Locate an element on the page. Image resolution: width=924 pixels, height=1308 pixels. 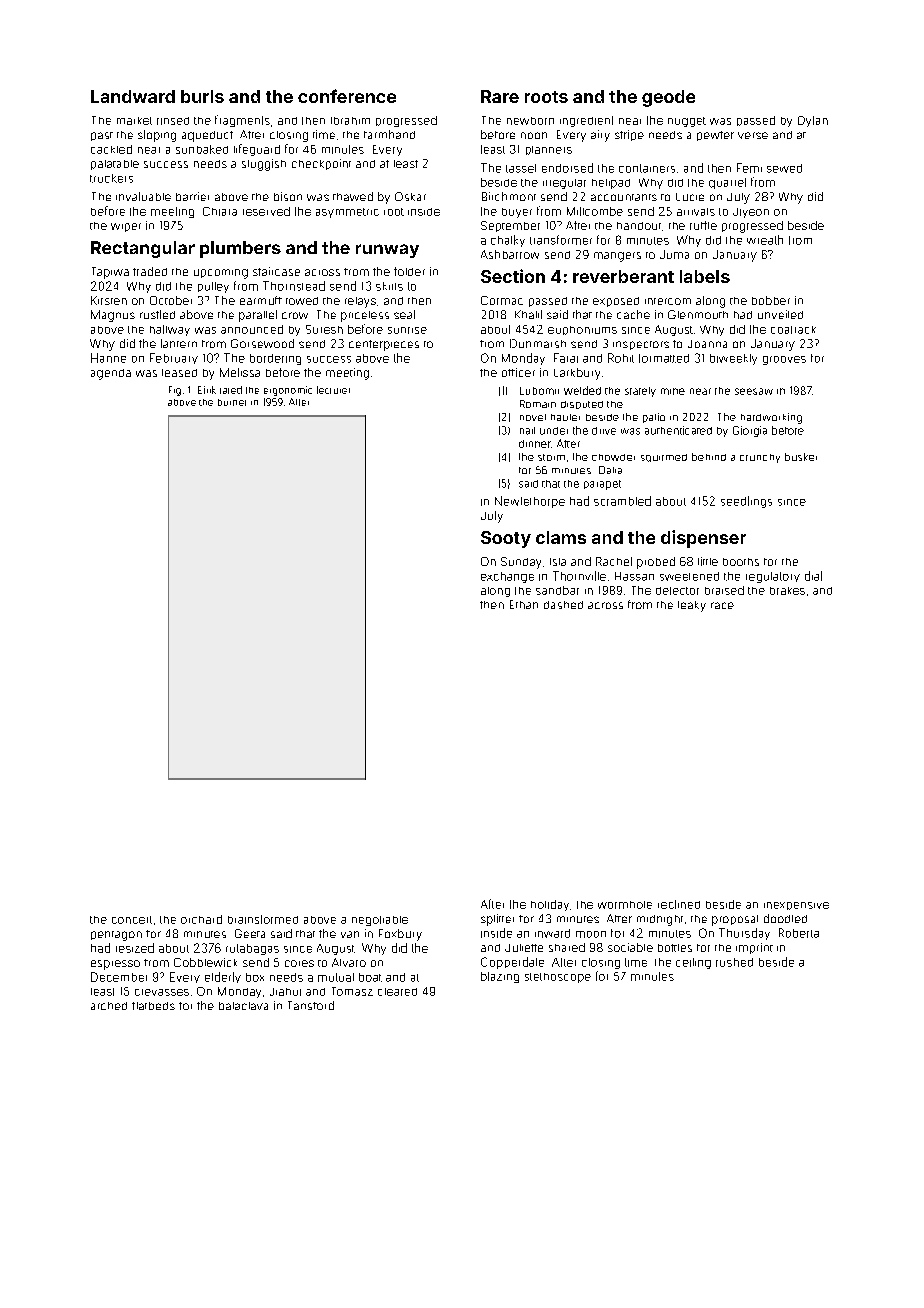
clams is located at coordinates (561, 537).
